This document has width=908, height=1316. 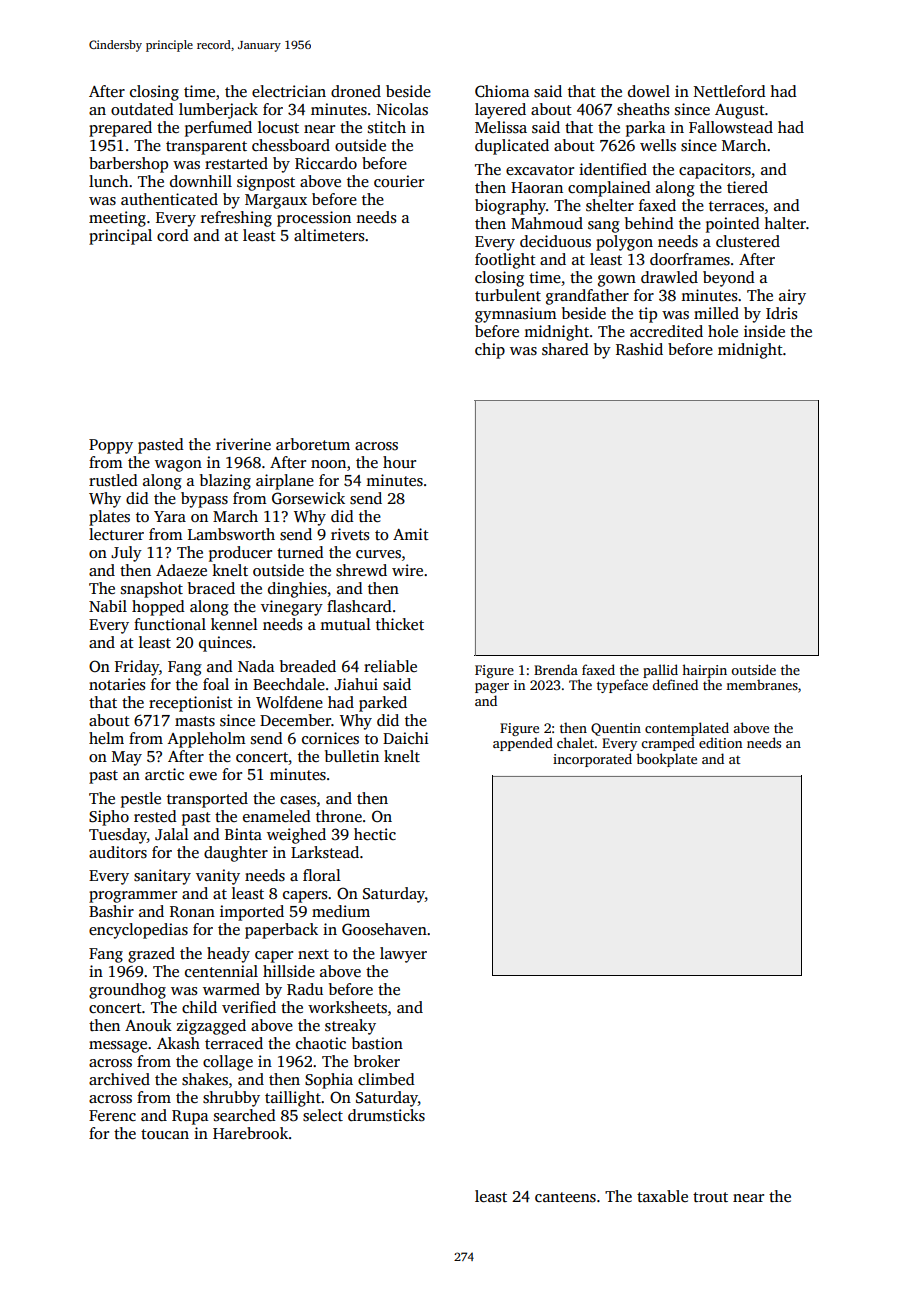 What do you see at coordinates (403, 955) in the document?
I see `lawyer` at bounding box center [403, 955].
